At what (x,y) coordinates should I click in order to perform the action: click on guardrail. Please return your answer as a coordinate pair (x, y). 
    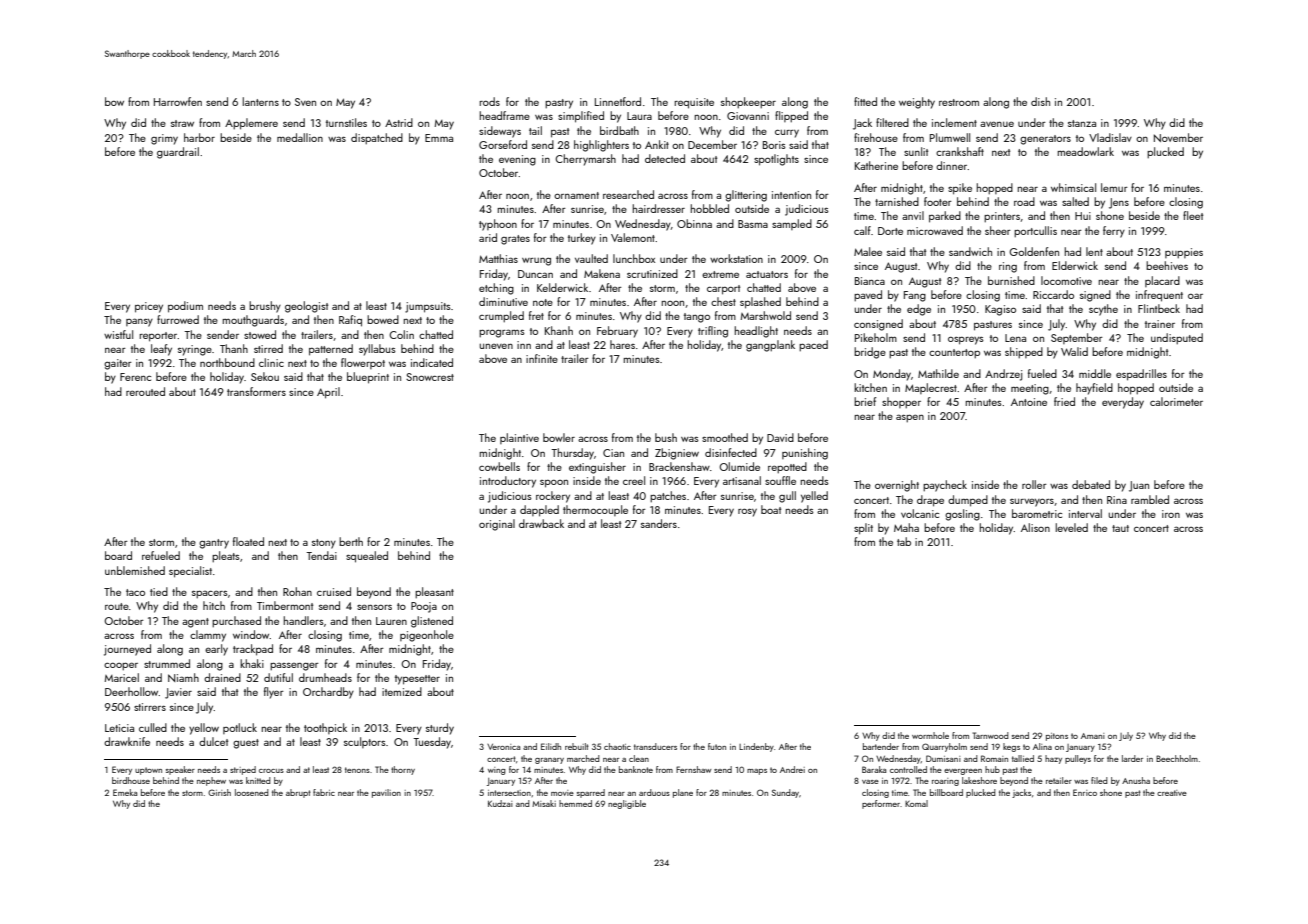
    Looking at the image, I should click on (178, 153).
